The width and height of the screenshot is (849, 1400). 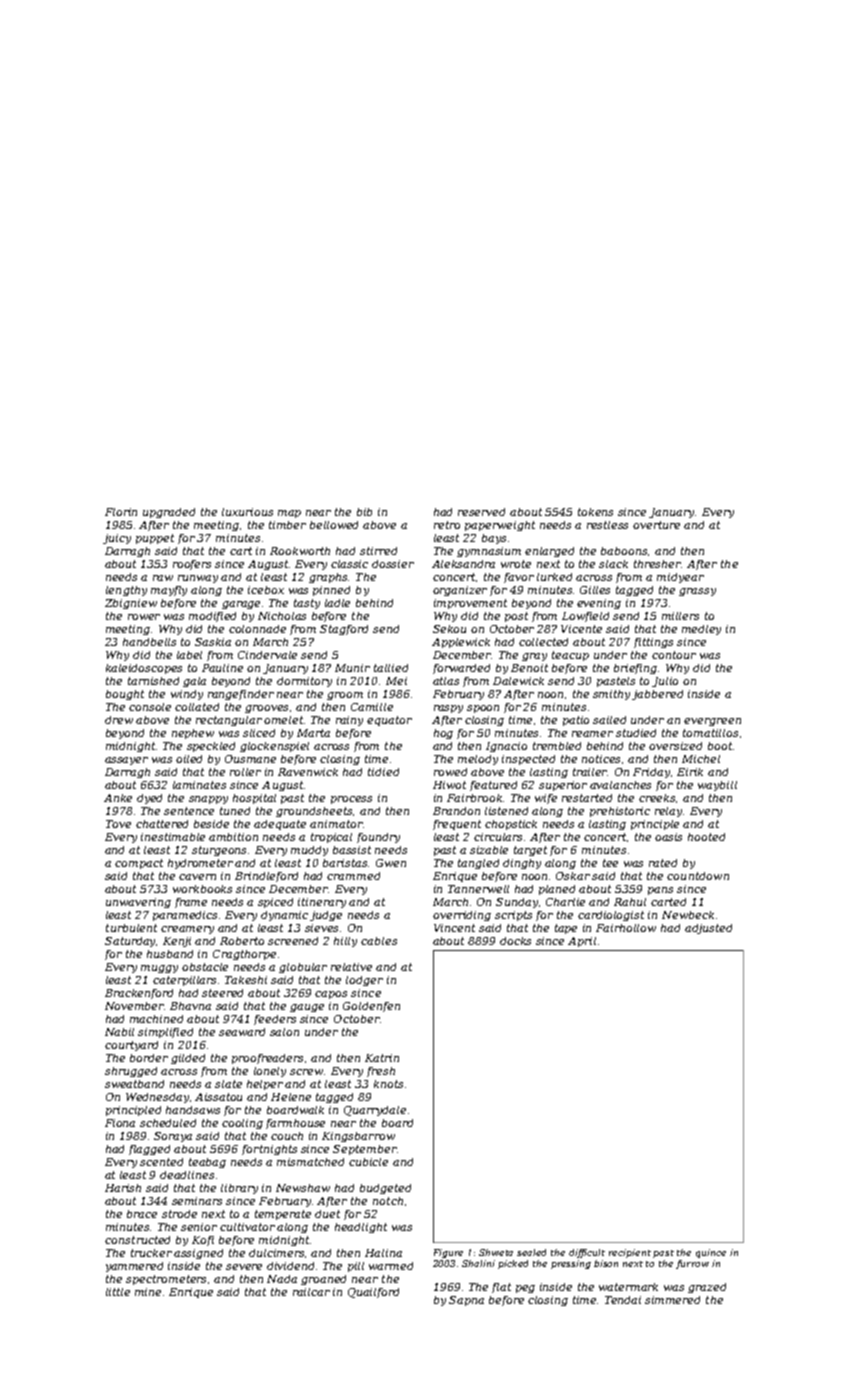 I want to click on boot, so click(x=720, y=746).
